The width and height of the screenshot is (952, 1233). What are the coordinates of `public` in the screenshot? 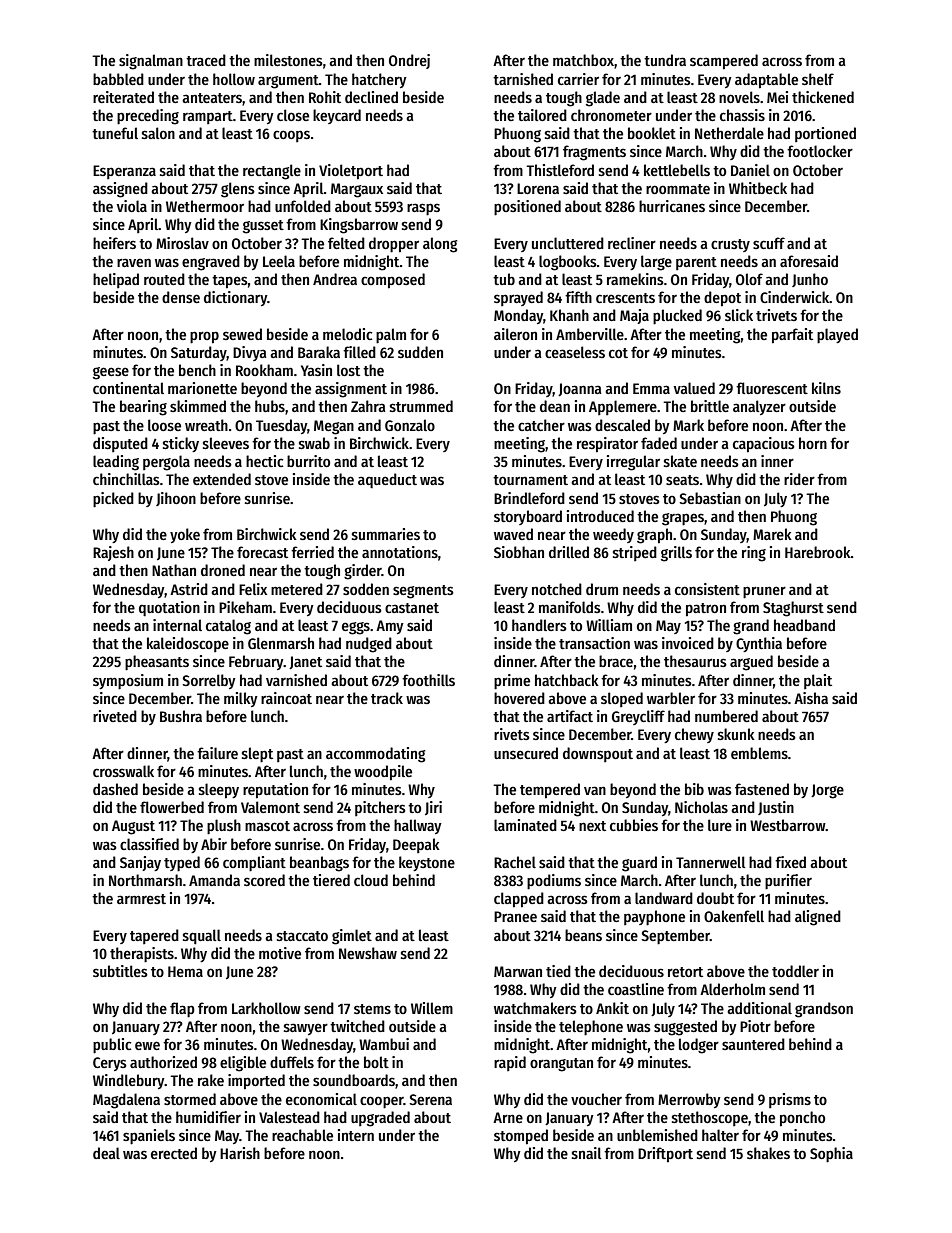 It's located at (112, 1046).
